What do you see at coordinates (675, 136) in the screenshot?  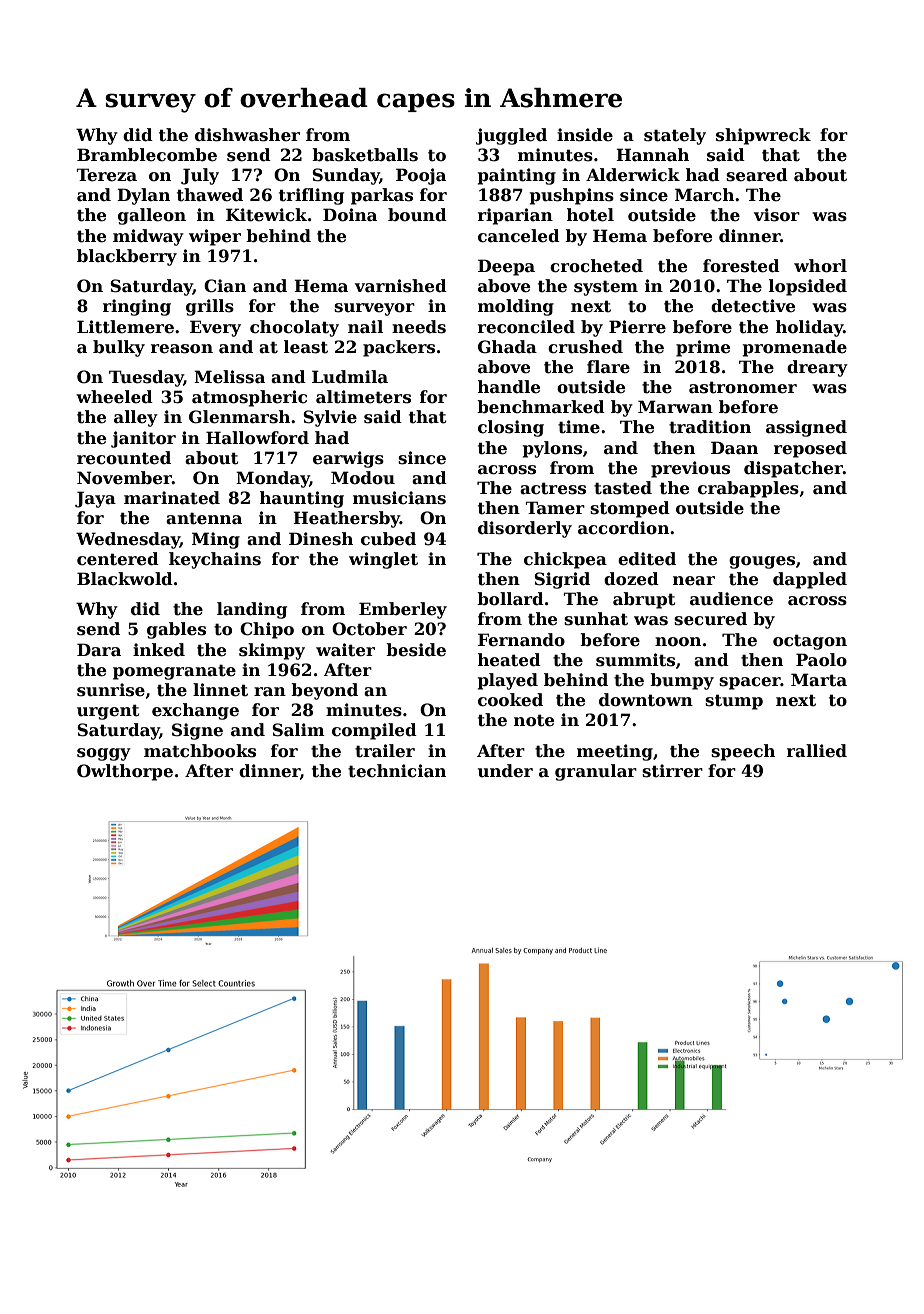 I see `stately` at bounding box center [675, 136].
